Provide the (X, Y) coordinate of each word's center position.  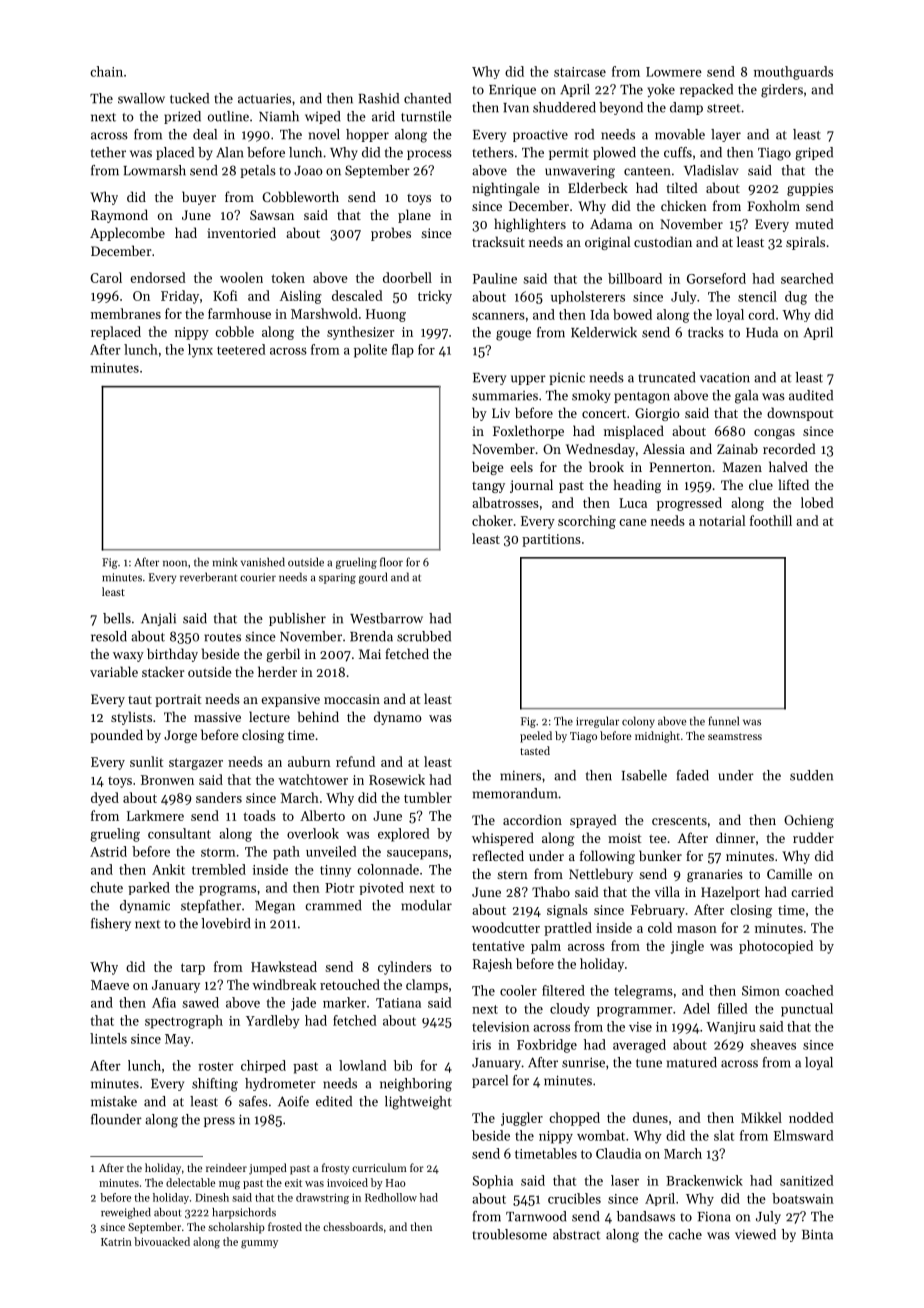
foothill (771, 520)
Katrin (116, 1242)
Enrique (512, 91)
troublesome (509, 1234)
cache (685, 1234)
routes (222, 637)
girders (782, 91)
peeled (536, 737)
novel (324, 134)
